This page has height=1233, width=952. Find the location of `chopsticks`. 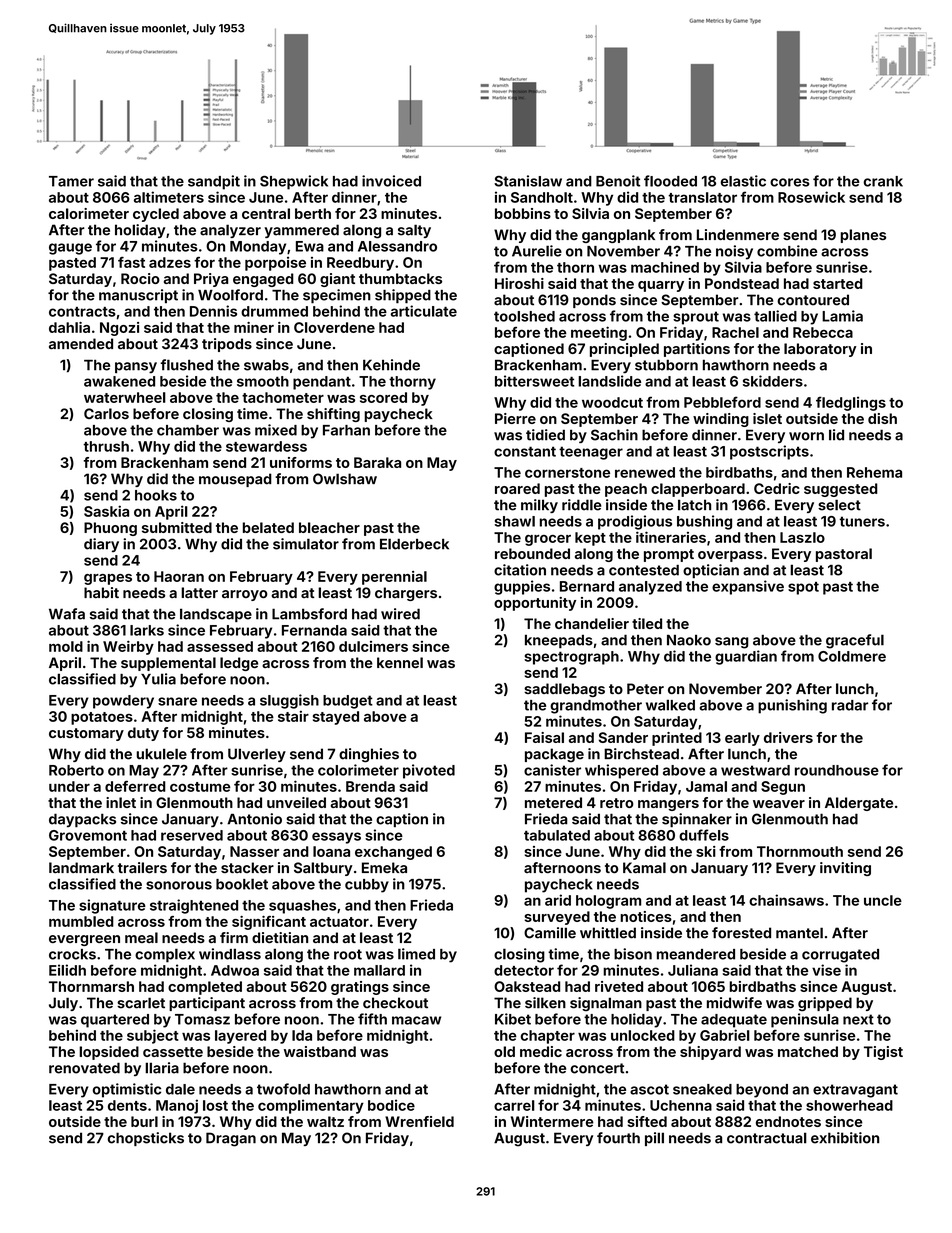

chopsticks is located at coordinates (146, 1139).
